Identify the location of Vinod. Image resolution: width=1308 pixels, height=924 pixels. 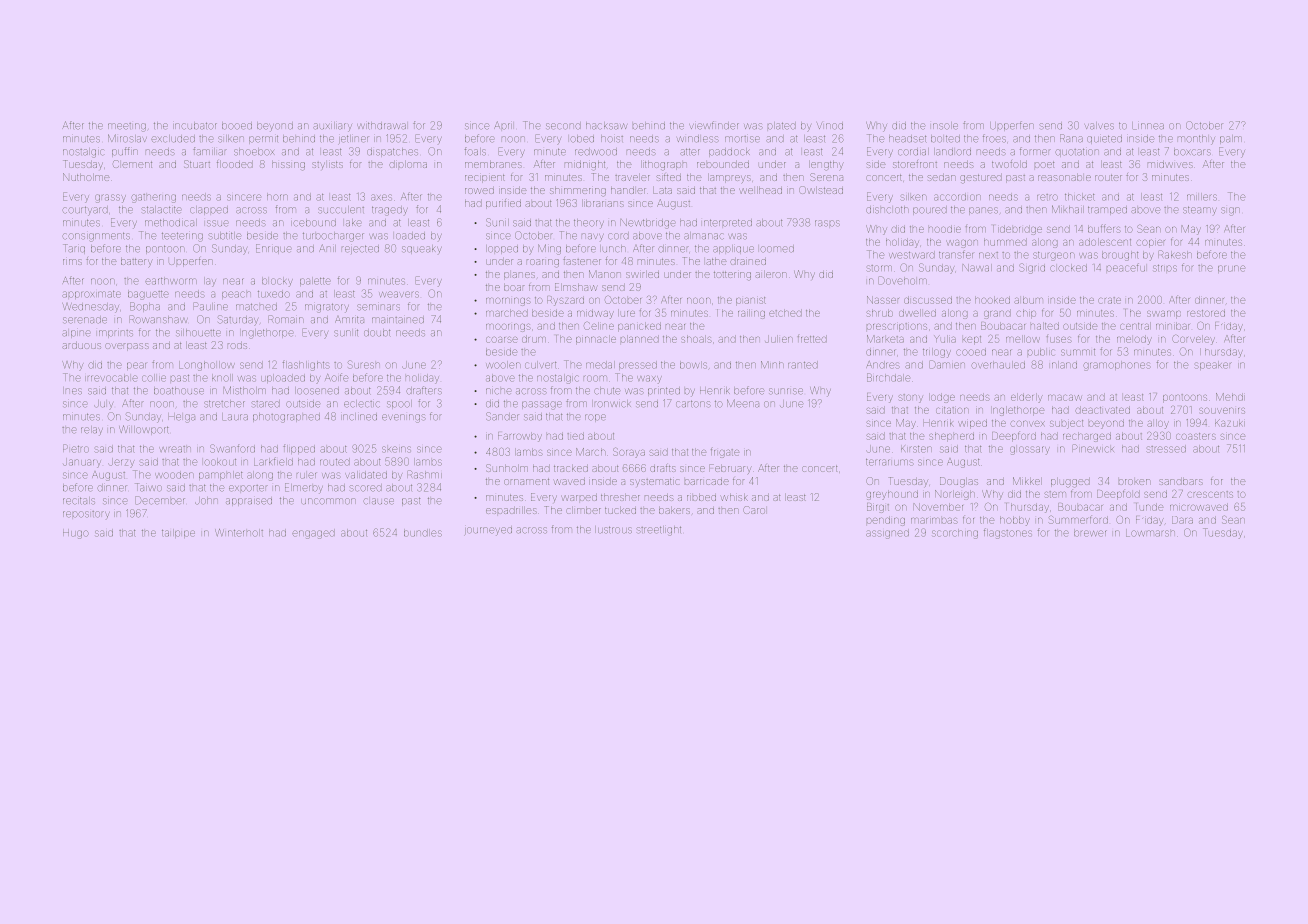
(830, 126).
